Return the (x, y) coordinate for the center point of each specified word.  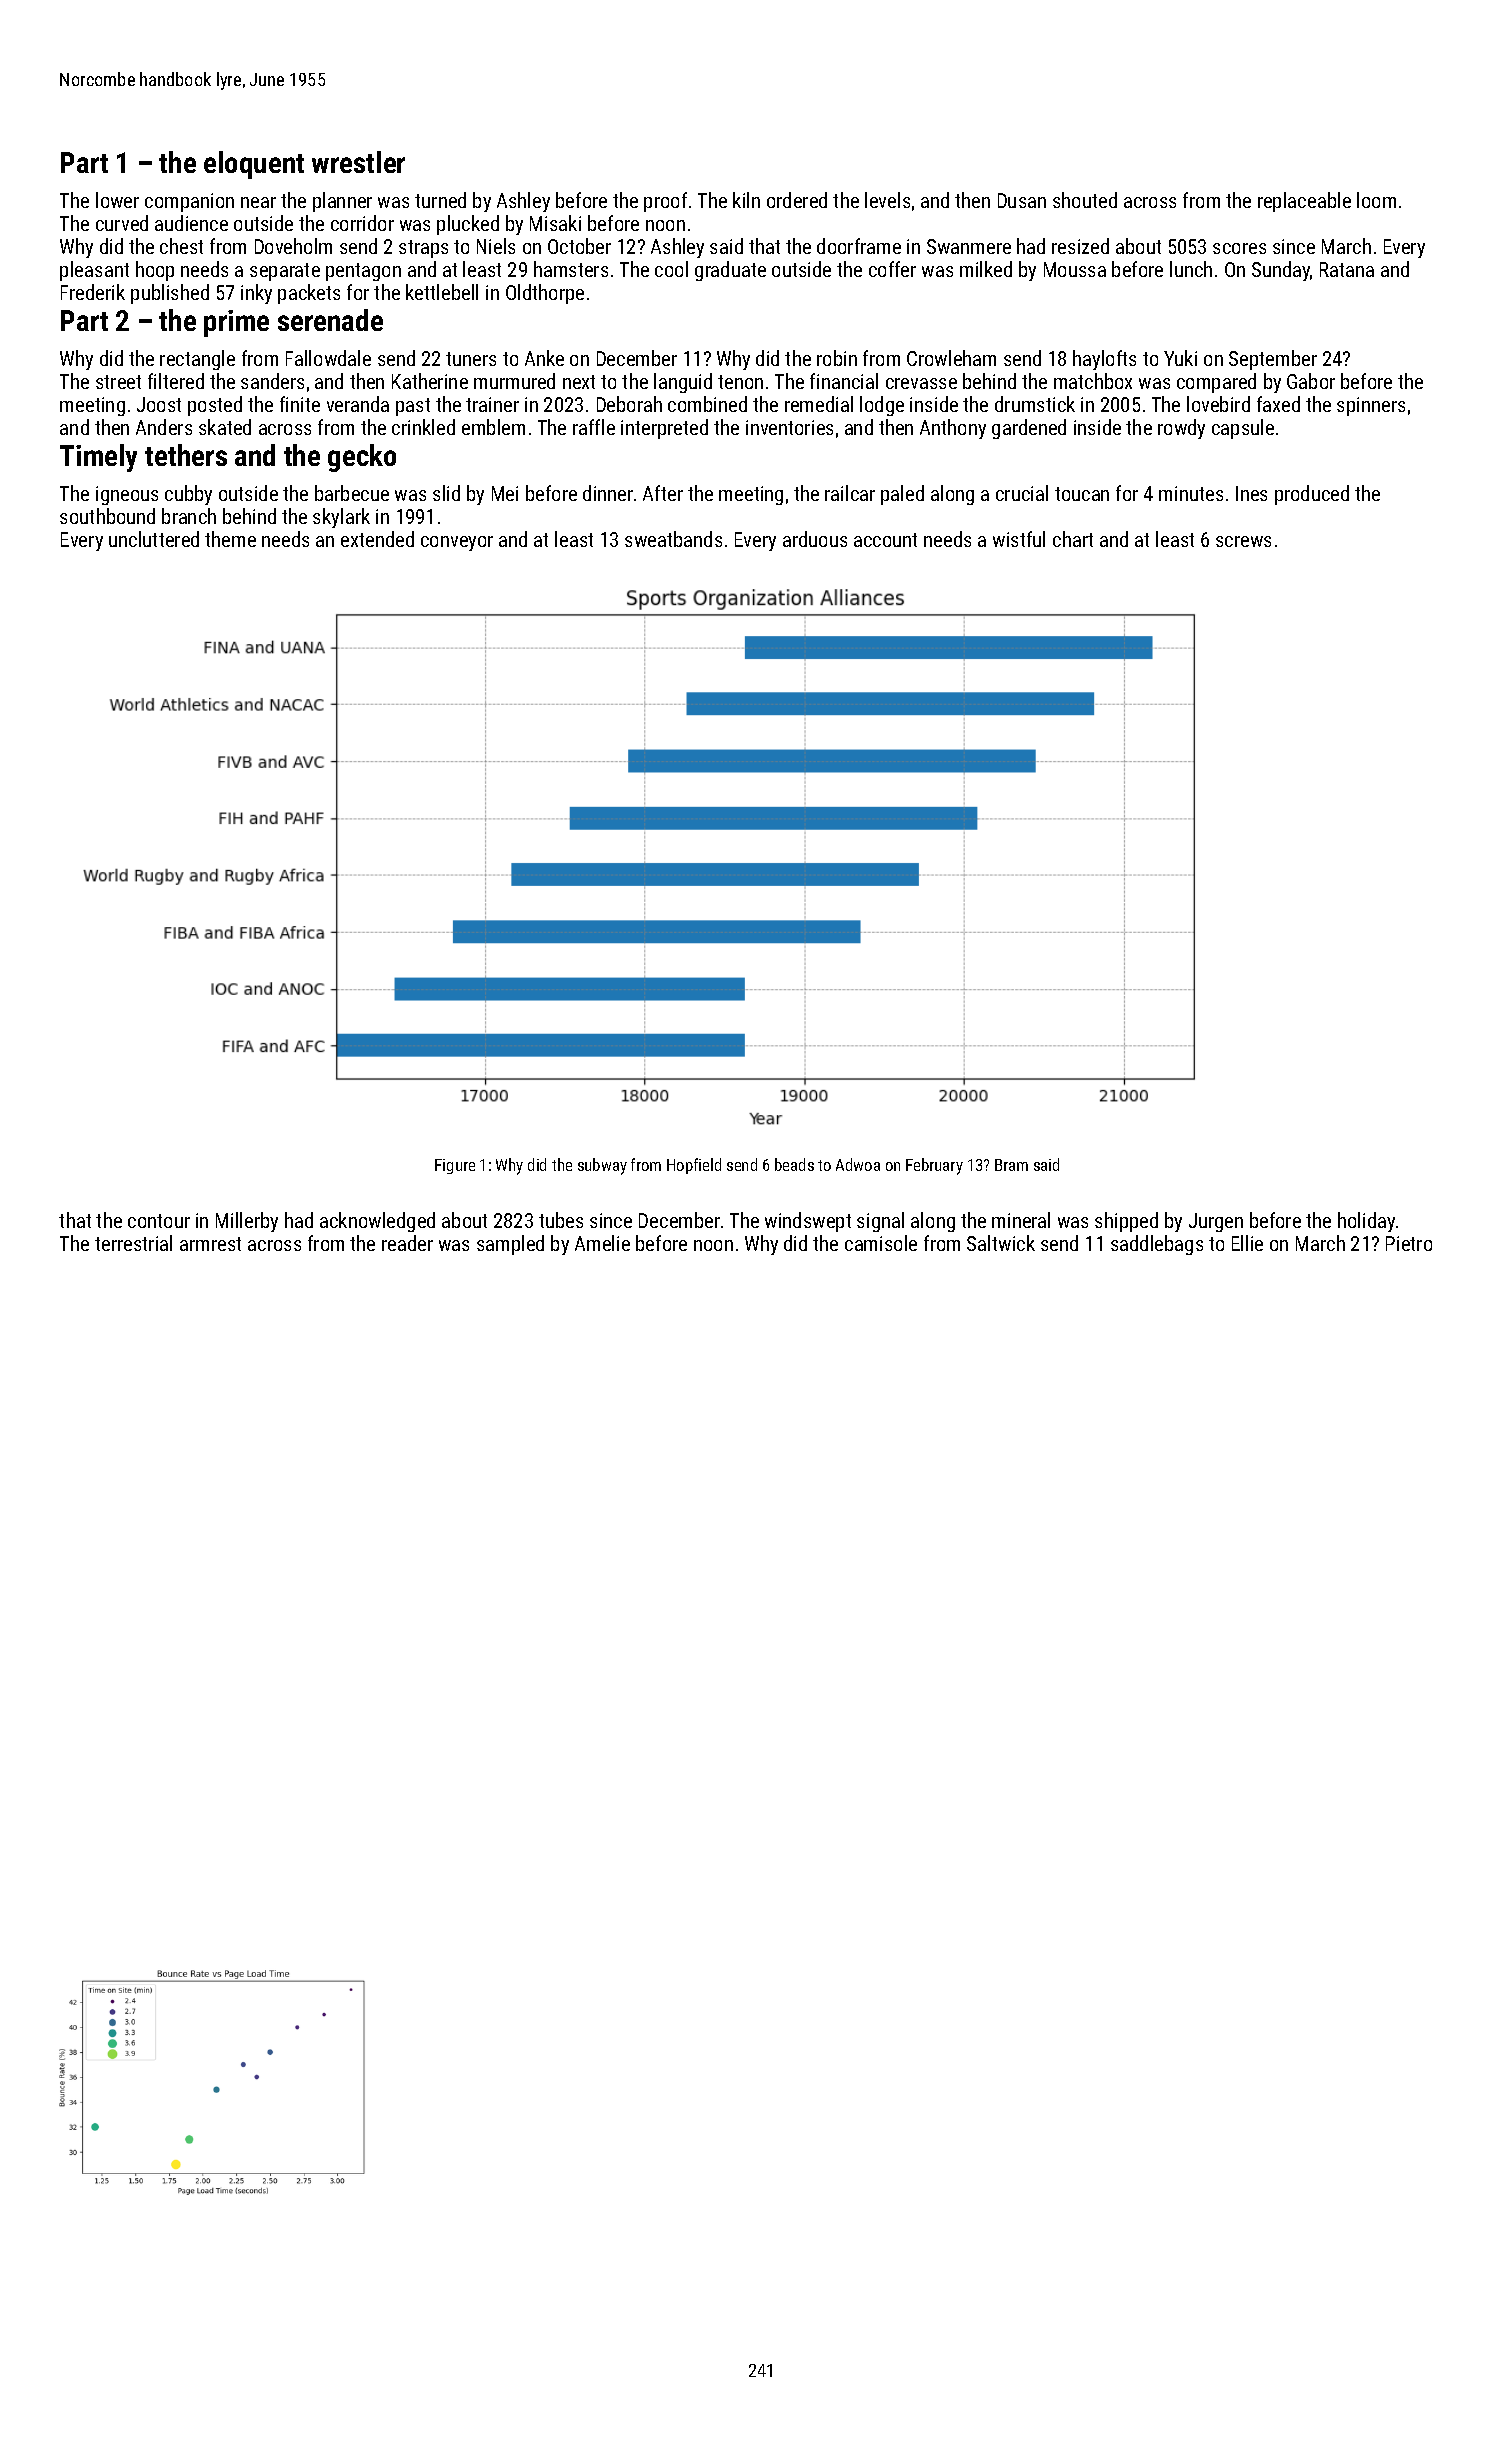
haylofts (1104, 360)
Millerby (247, 1222)
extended (377, 539)
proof (665, 202)
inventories (789, 427)
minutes (1191, 493)
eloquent (254, 165)
